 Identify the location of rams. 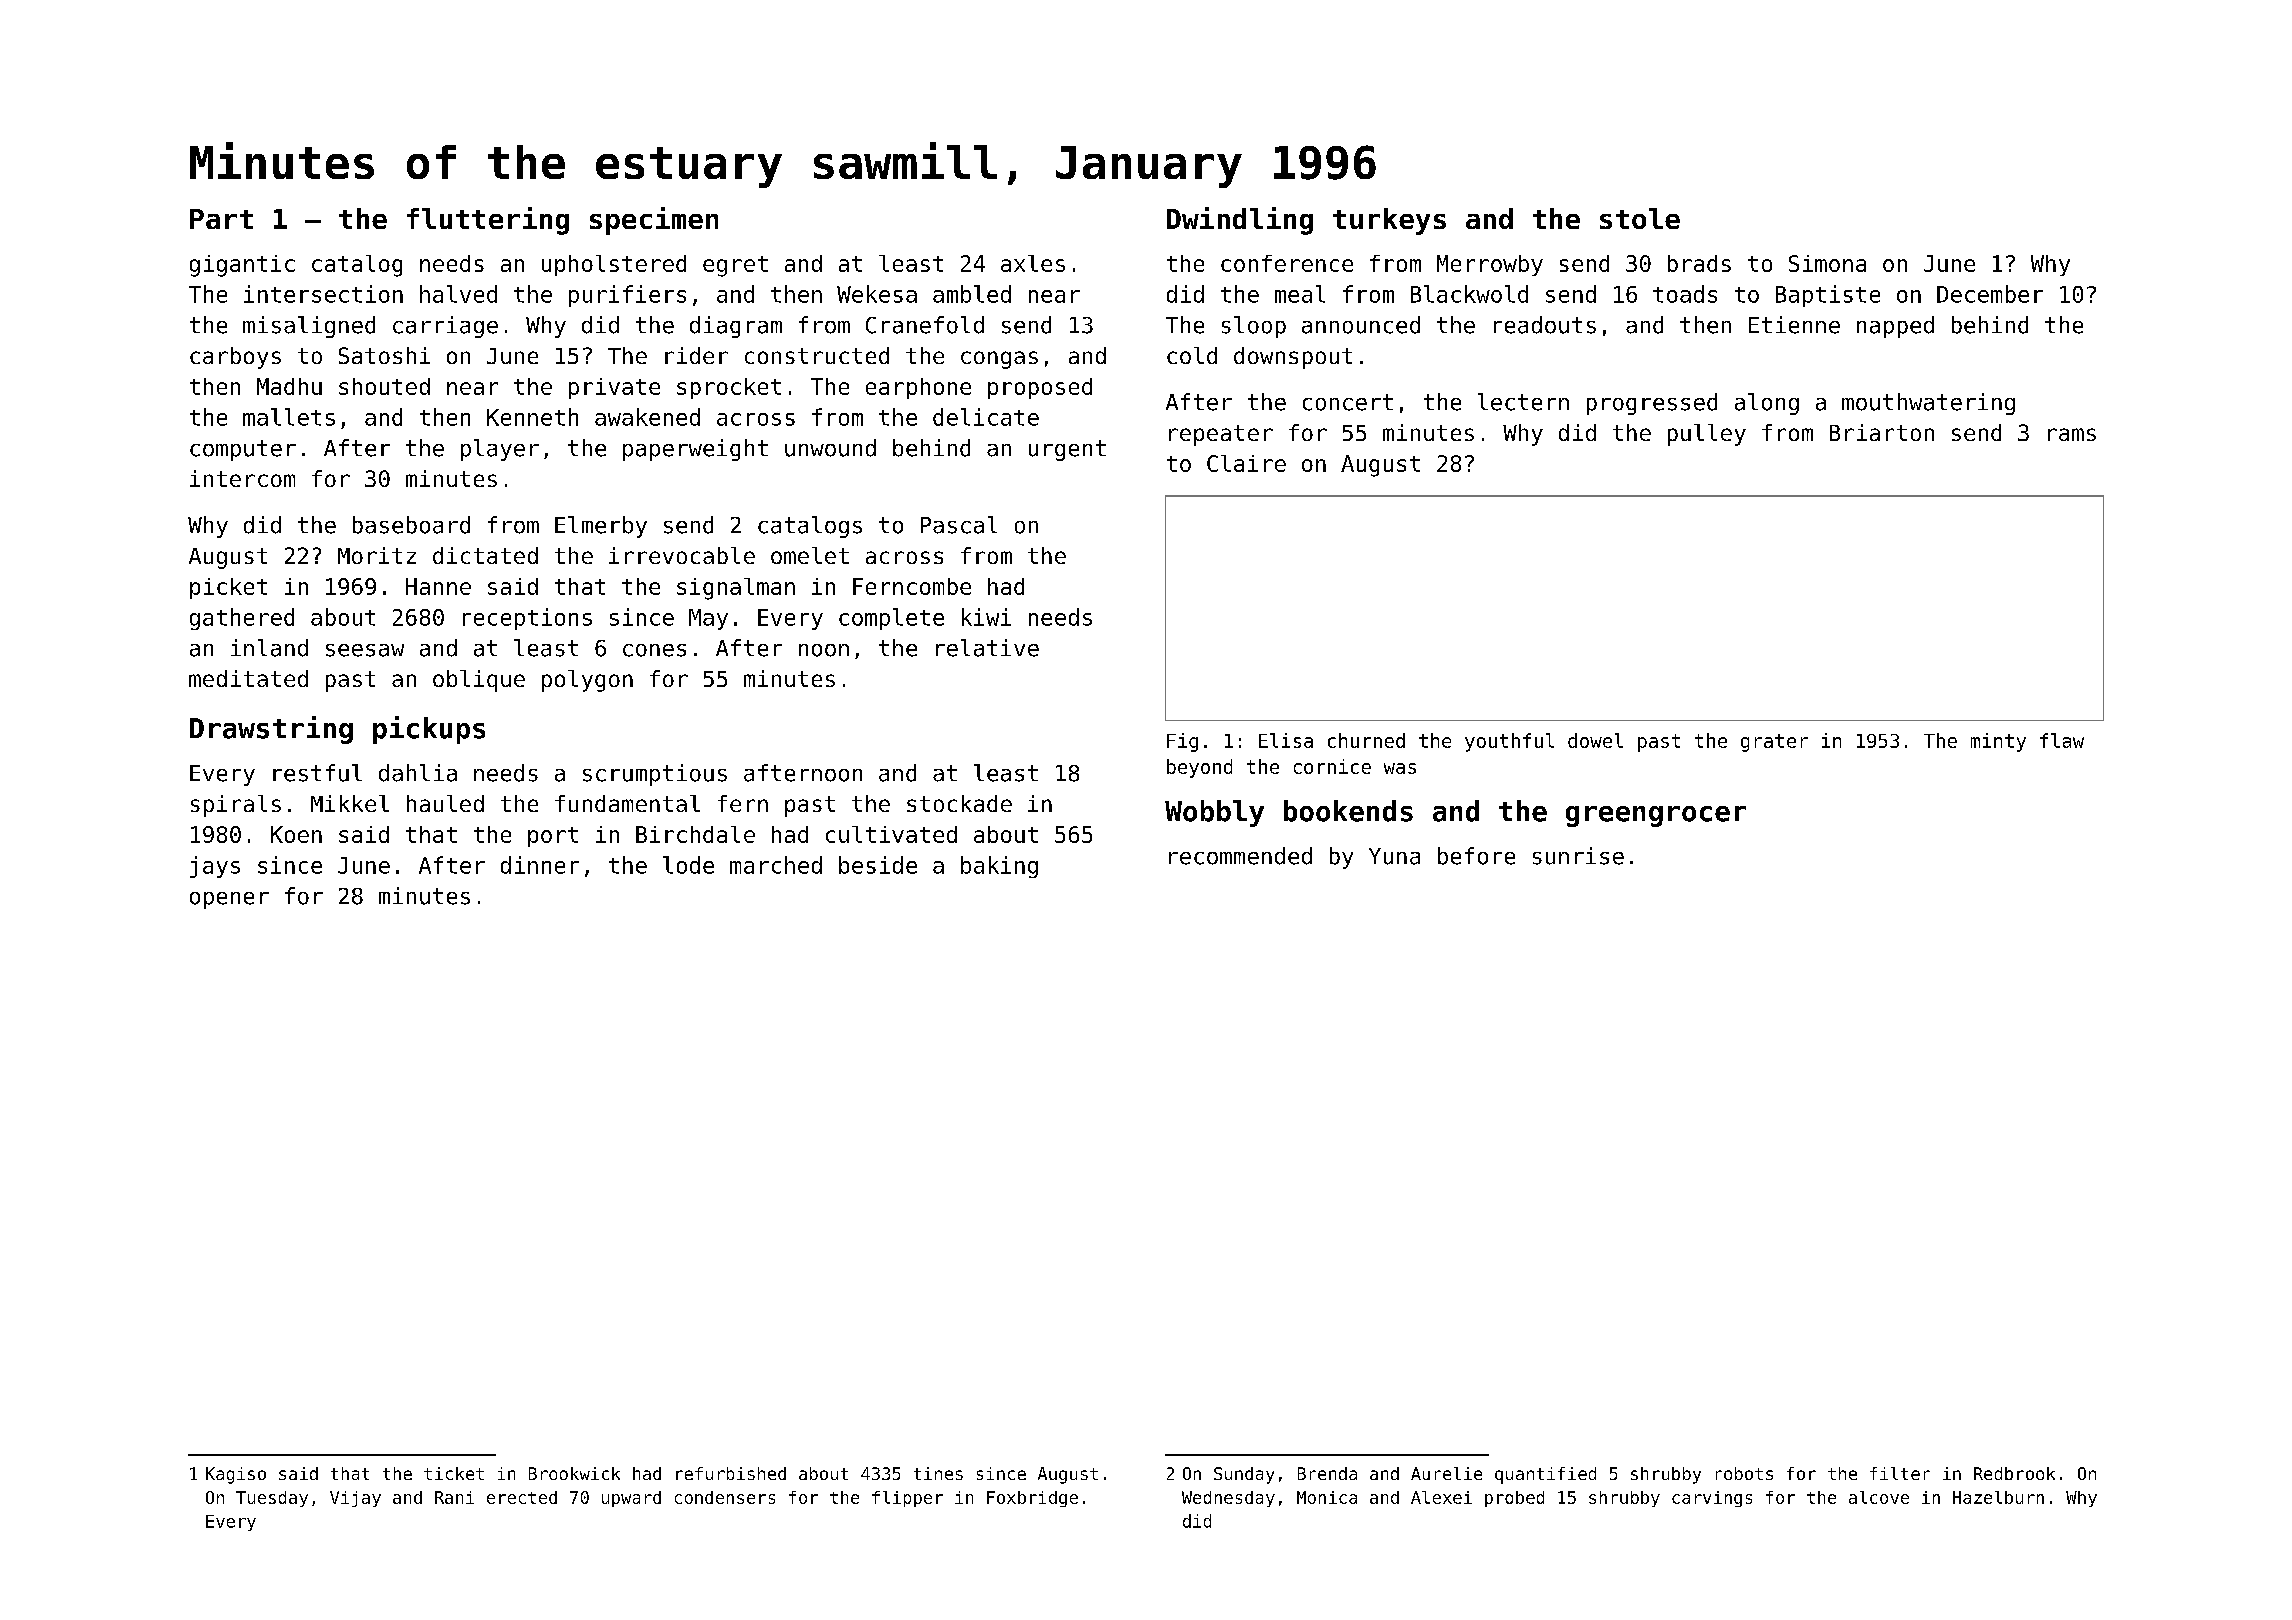
(2072, 434).
